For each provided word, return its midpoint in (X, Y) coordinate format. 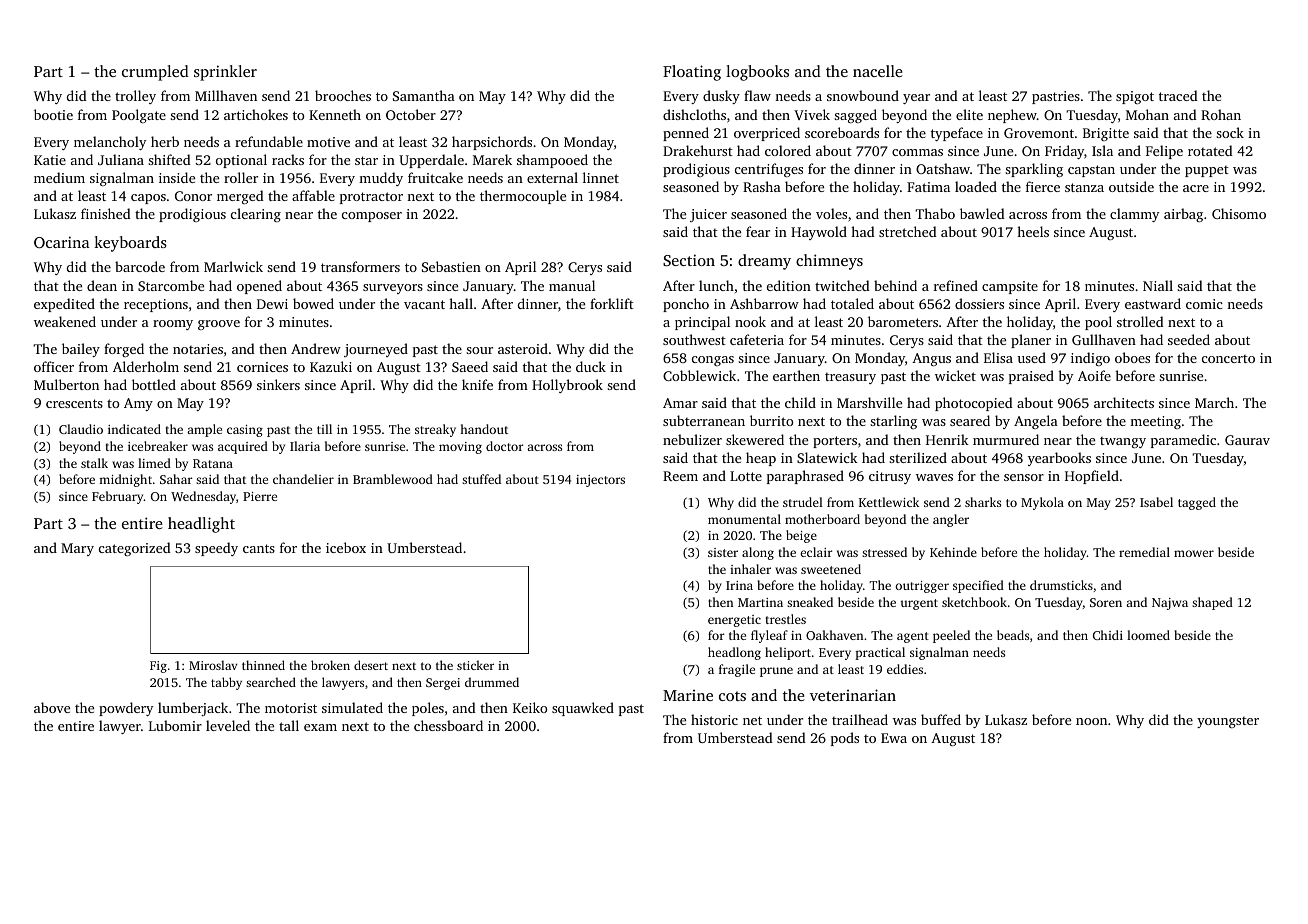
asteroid (523, 348)
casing (245, 431)
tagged (1197, 503)
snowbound (863, 95)
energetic (734, 621)
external (552, 177)
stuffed (481, 479)
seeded (1189, 339)
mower (1194, 553)
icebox (346, 547)
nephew (1012, 116)
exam (320, 727)
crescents (74, 403)
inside (177, 177)
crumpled (155, 73)
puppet (1207, 171)
